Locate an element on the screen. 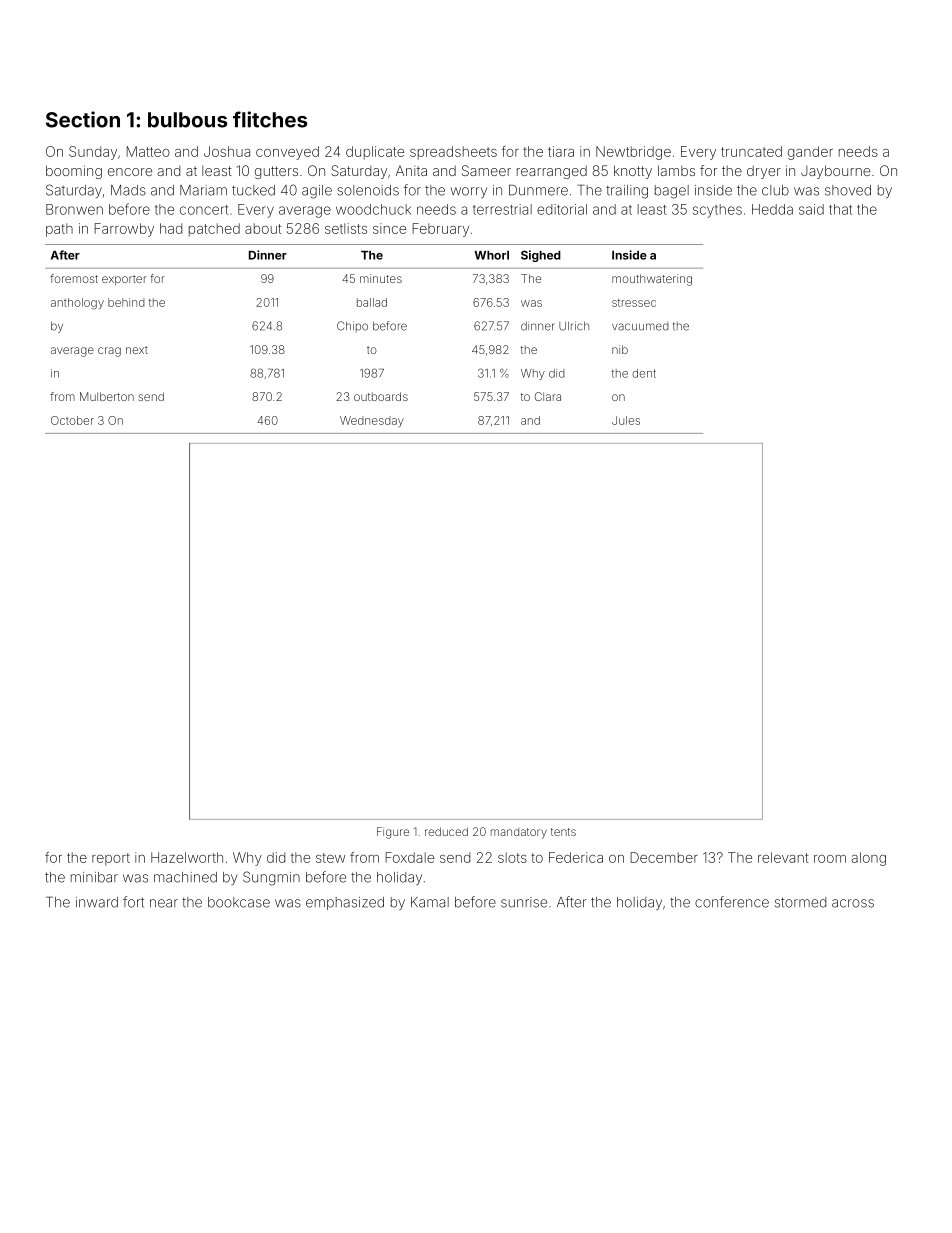  truncated is located at coordinates (751, 151).
